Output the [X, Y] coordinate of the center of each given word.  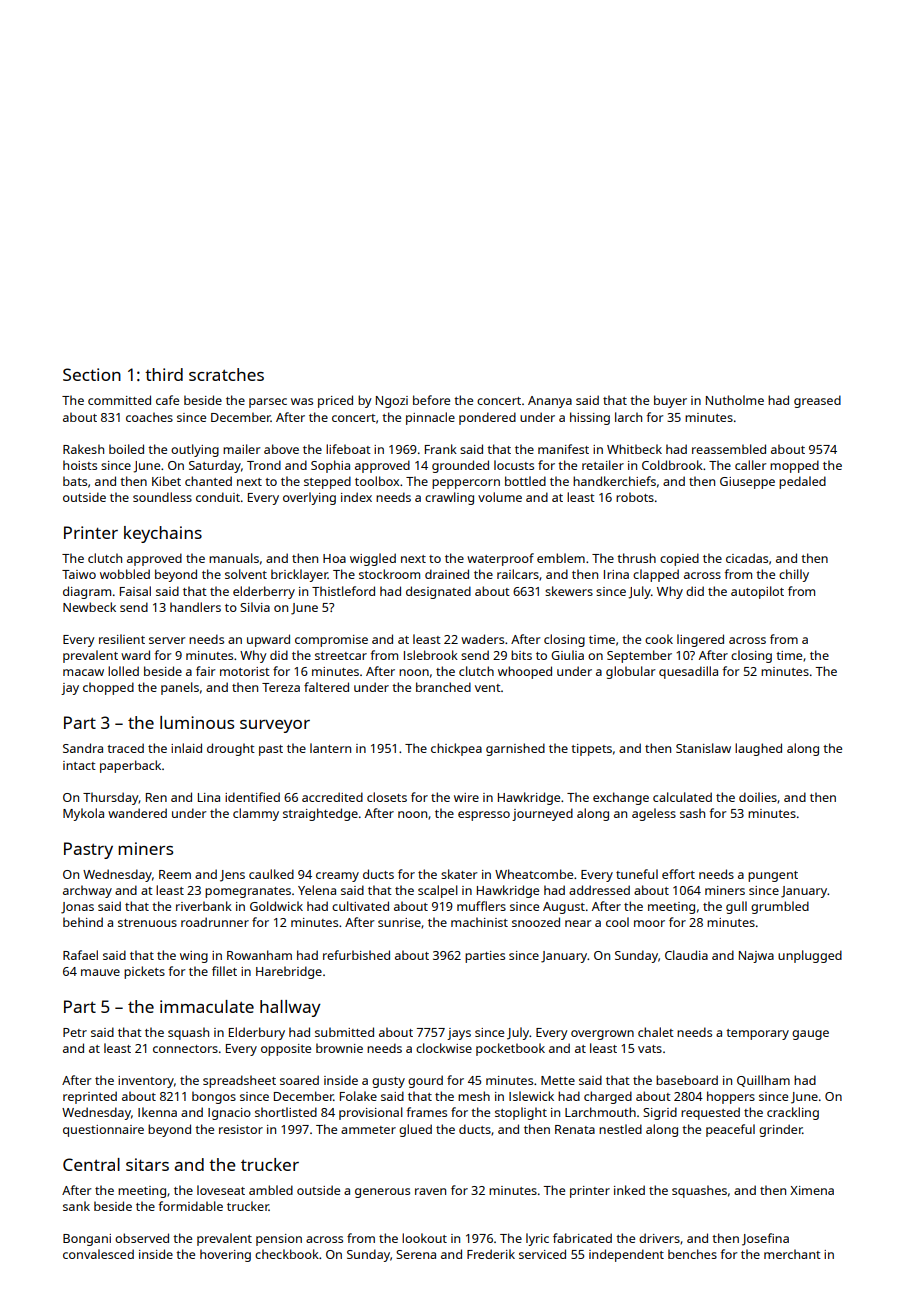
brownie [339, 1048]
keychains [163, 534]
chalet [656, 1032]
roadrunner [215, 922]
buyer [670, 401]
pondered [487, 418]
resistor [241, 1129]
